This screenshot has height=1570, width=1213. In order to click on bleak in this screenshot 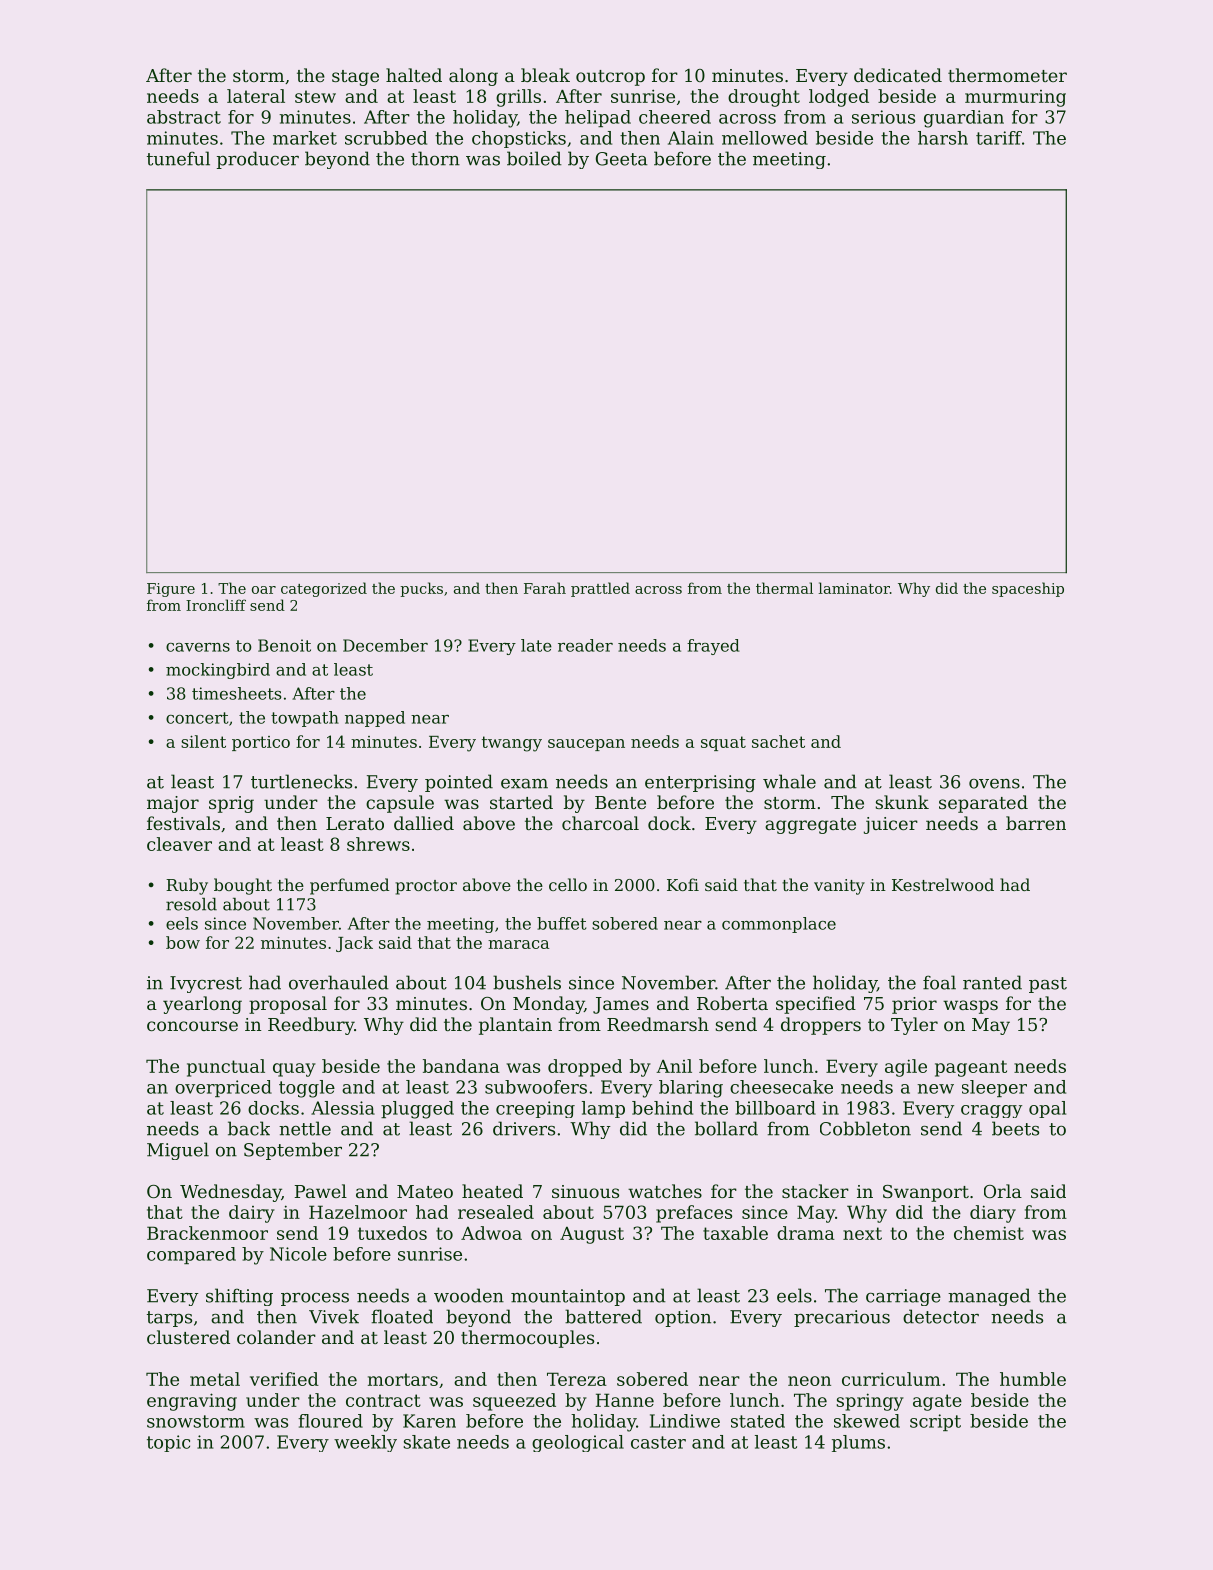, I will do `click(545, 75)`.
